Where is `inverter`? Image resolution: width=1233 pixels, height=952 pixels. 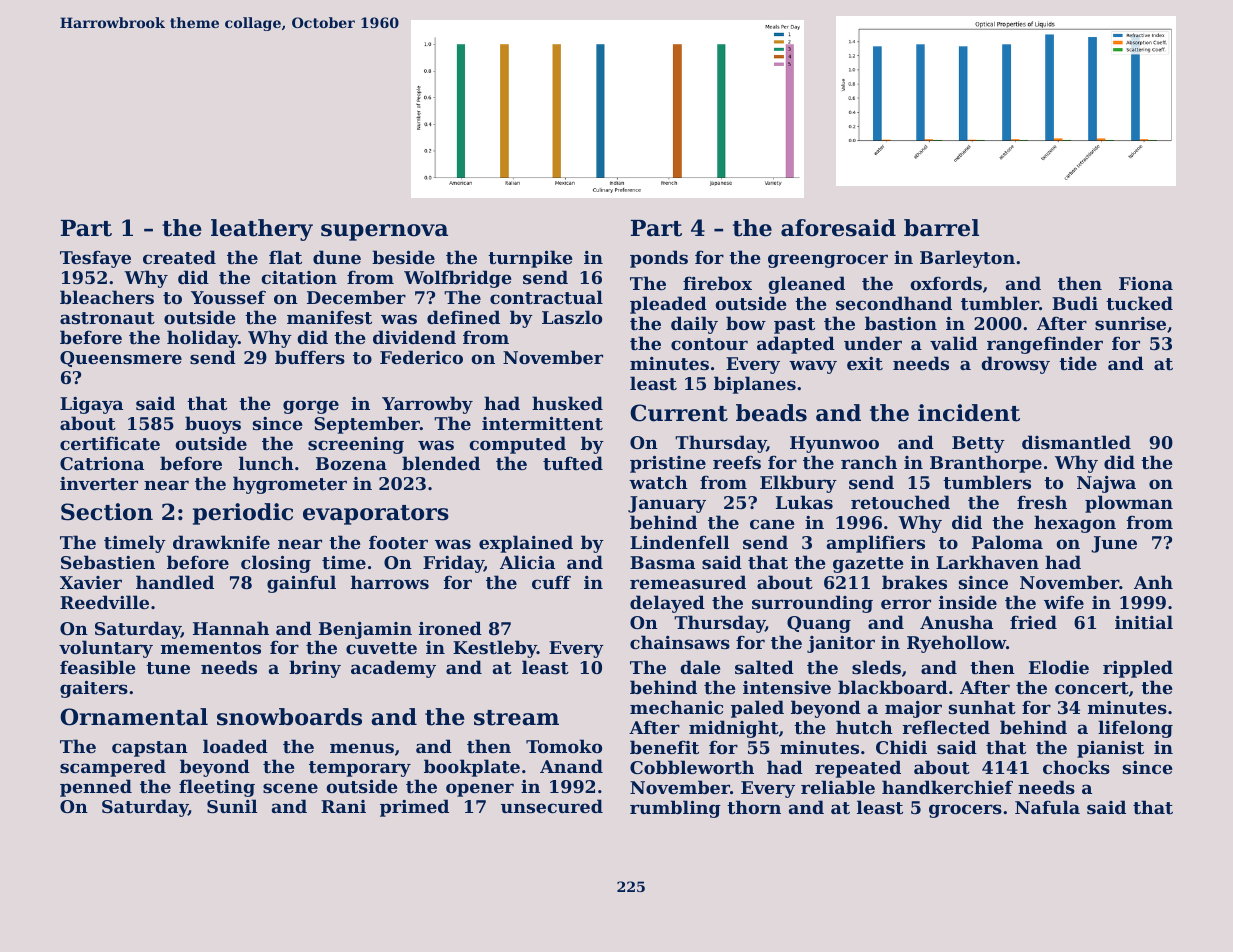
inverter is located at coordinates (99, 483).
